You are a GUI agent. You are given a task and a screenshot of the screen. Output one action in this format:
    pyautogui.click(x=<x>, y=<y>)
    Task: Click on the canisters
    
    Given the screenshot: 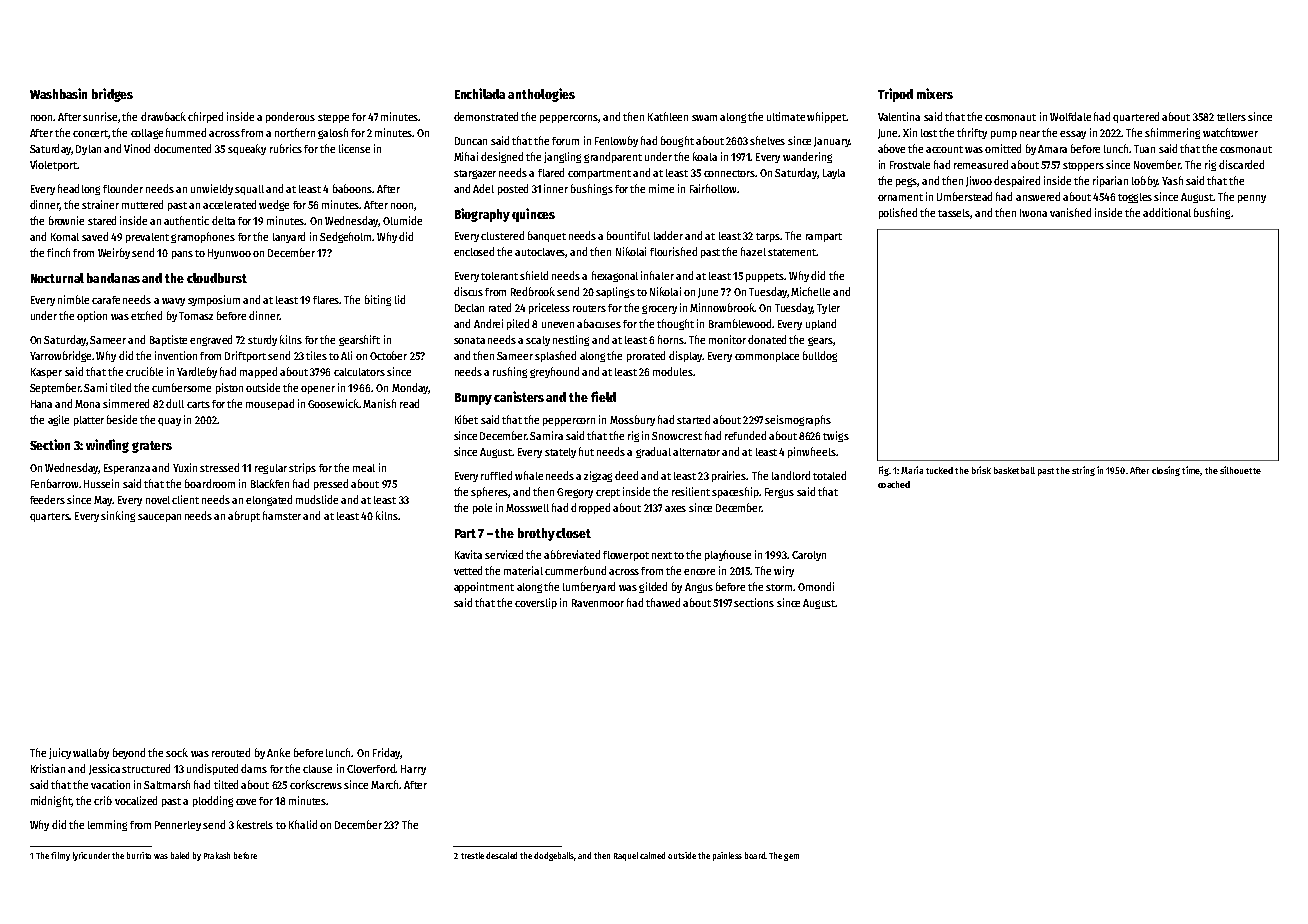 What is the action you would take?
    pyautogui.click(x=519, y=396)
